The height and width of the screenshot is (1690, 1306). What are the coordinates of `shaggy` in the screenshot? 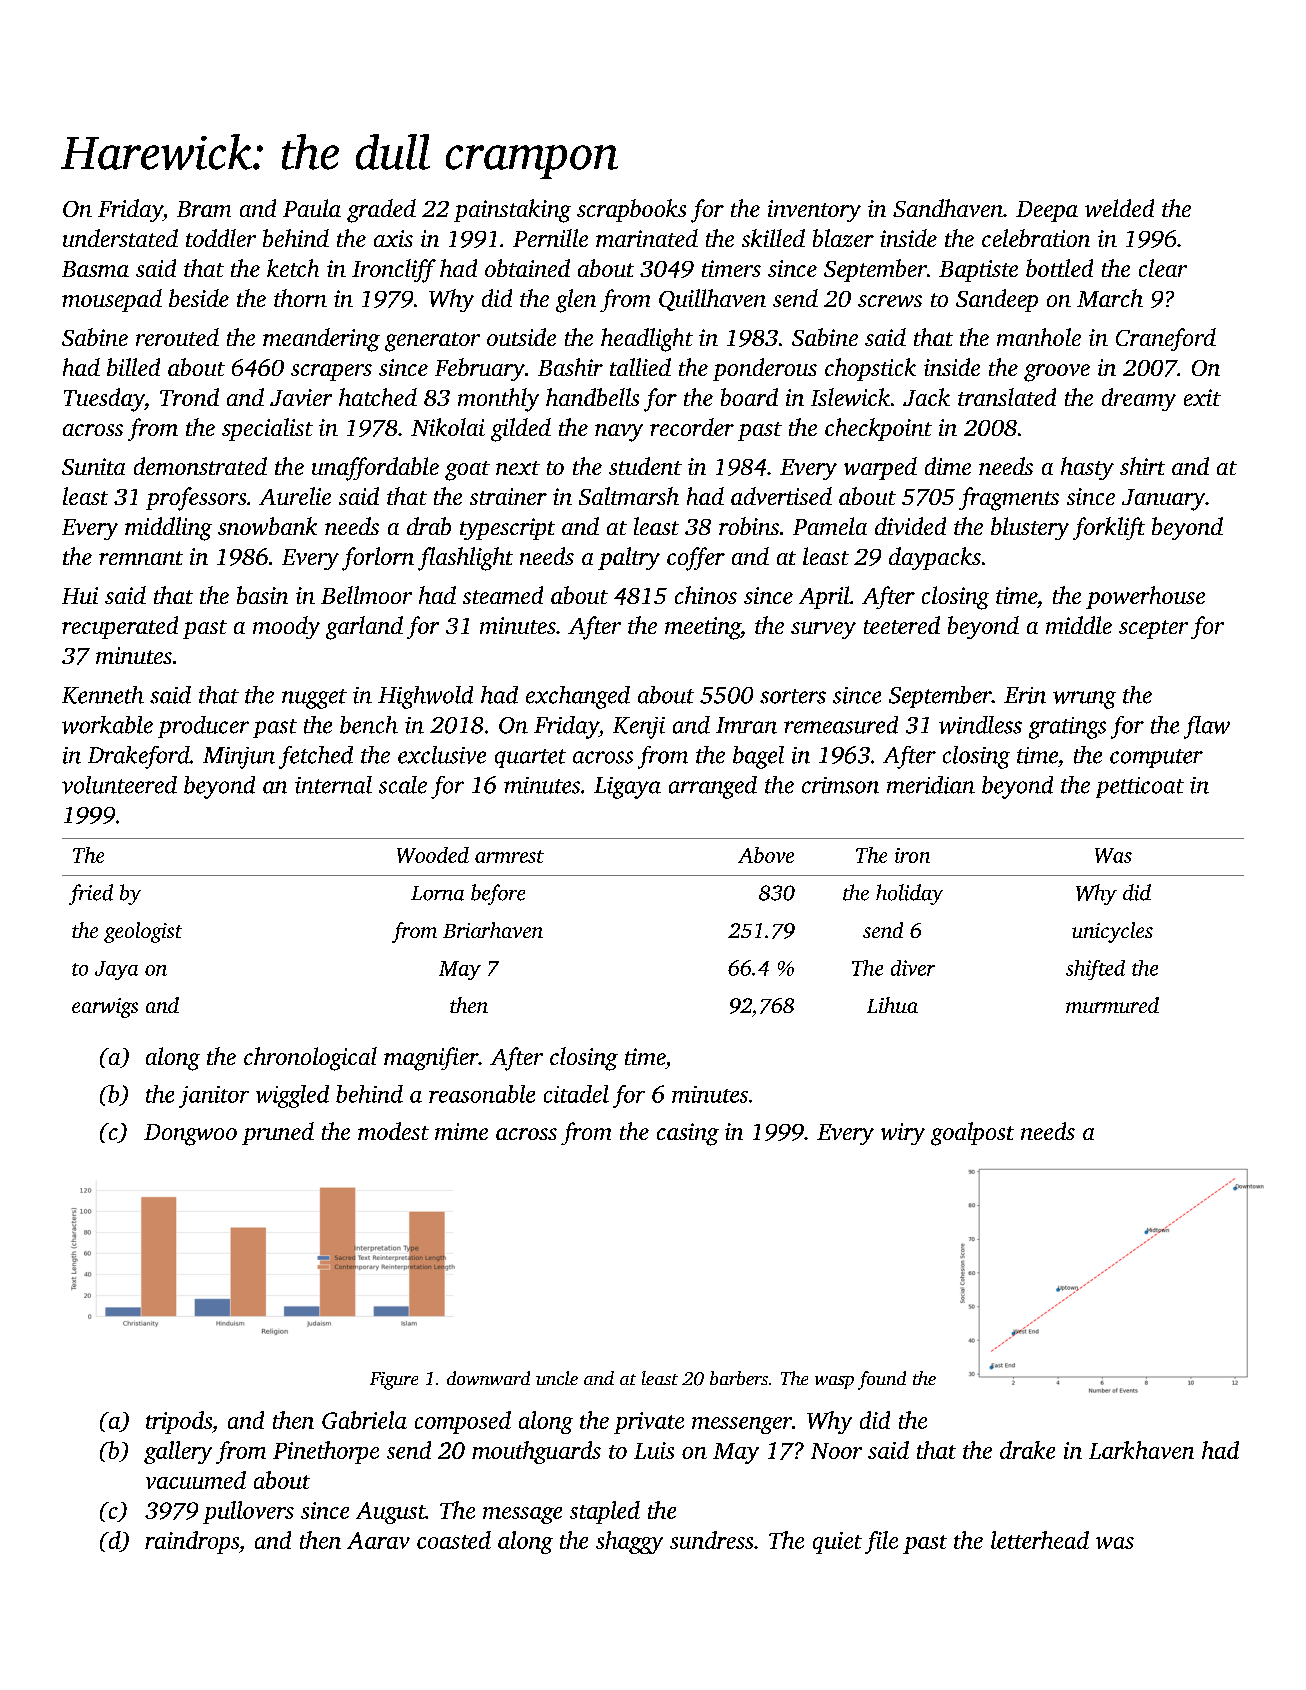 It's located at (629, 1542).
